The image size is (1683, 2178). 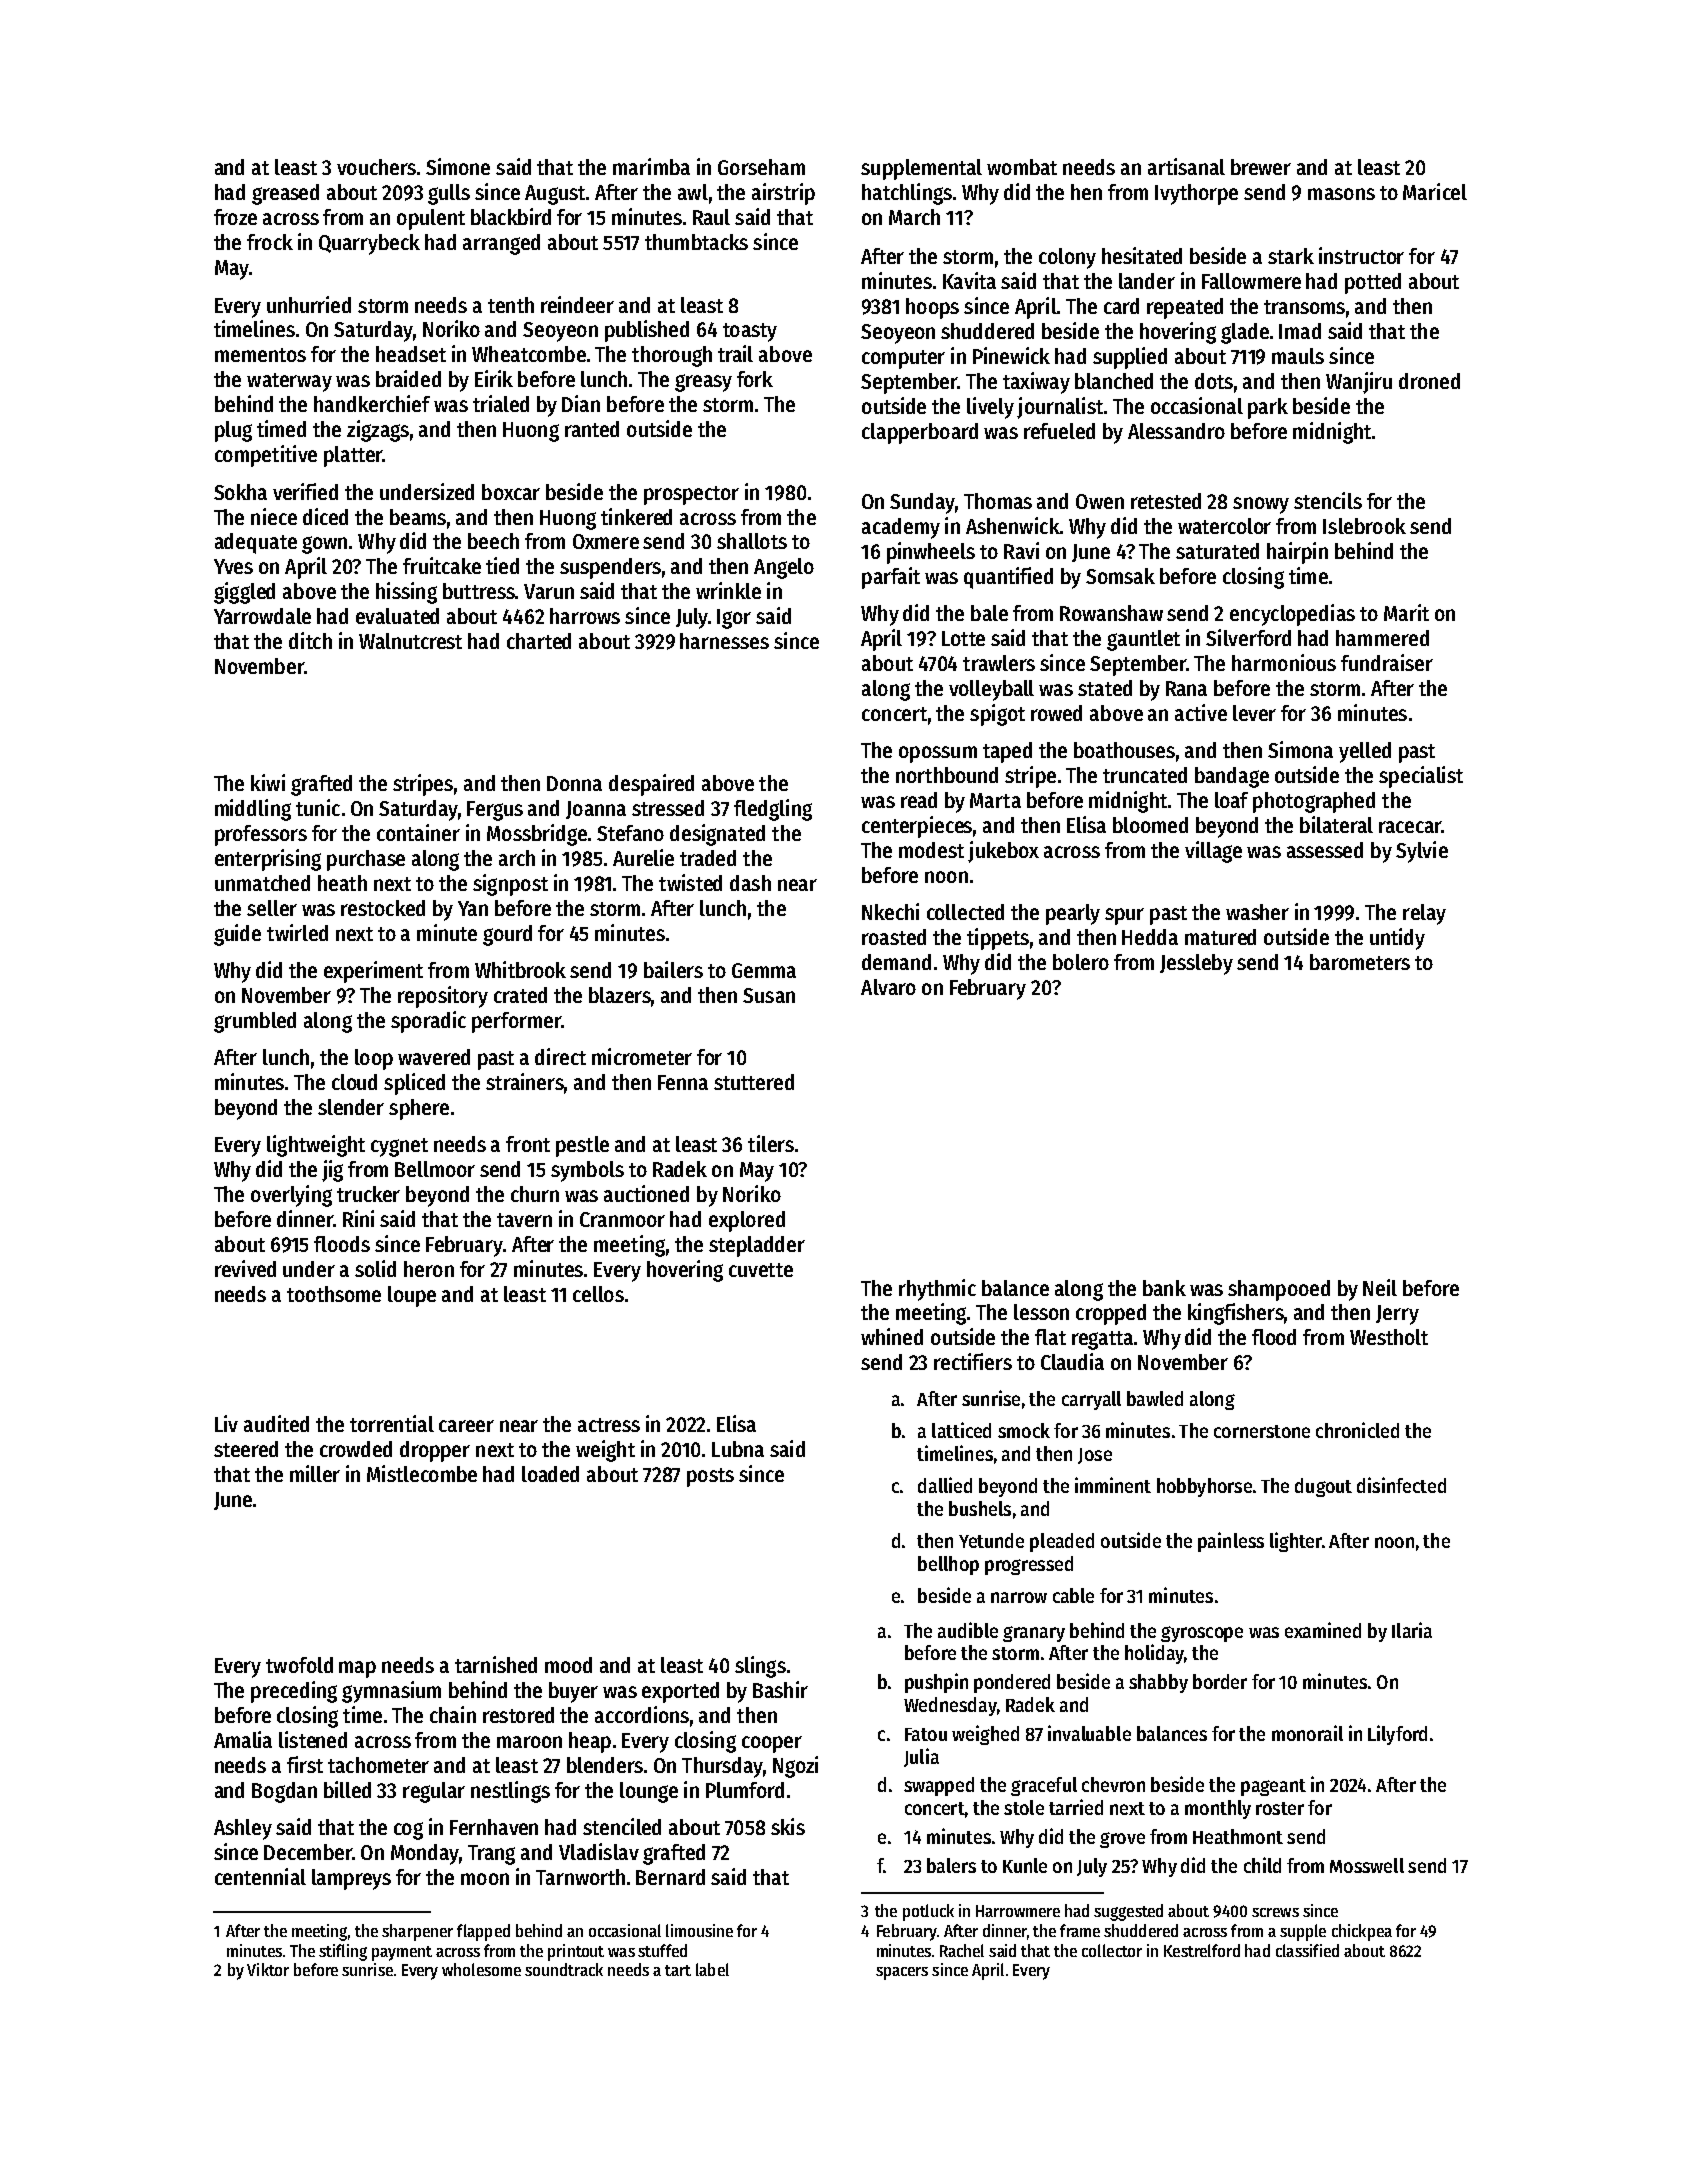 I want to click on Viktor, so click(x=268, y=1969).
